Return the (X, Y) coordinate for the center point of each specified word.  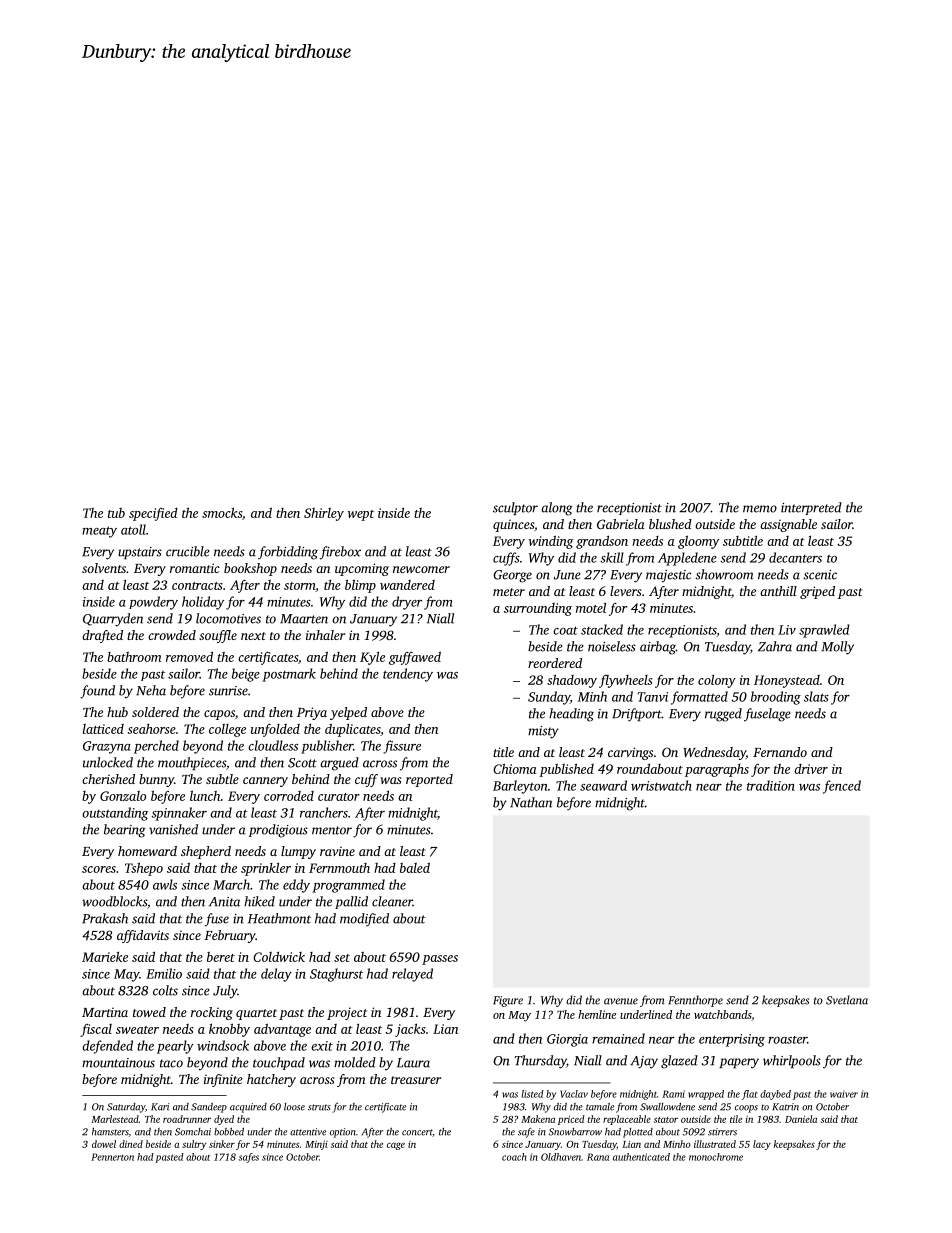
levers (626, 591)
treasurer (416, 1080)
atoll (133, 529)
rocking (212, 1013)
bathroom (134, 657)
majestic (668, 576)
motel (591, 608)
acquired (248, 1108)
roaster (787, 1040)
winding (551, 542)
